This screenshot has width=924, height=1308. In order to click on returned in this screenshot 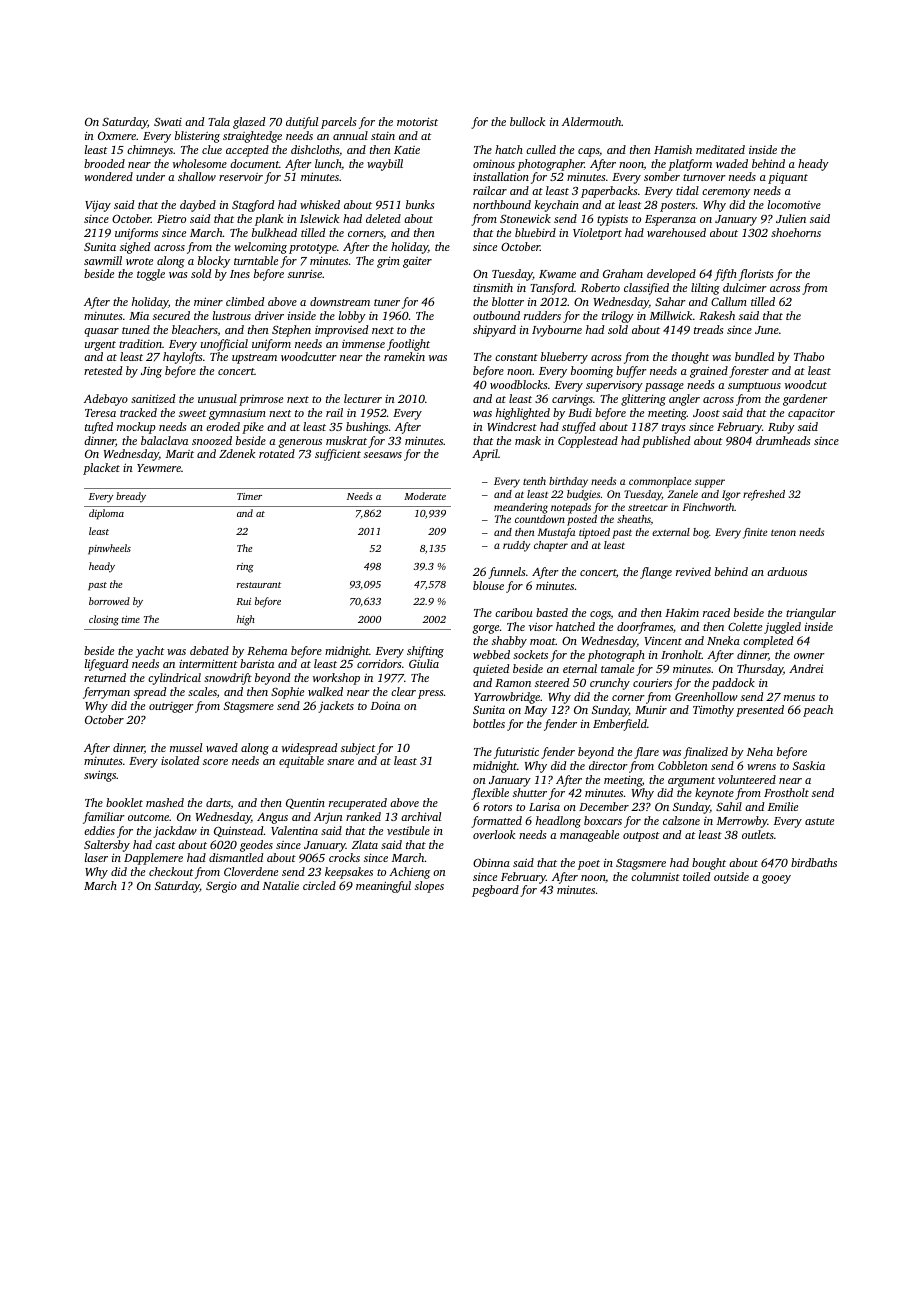, I will do `click(105, 677)`.
